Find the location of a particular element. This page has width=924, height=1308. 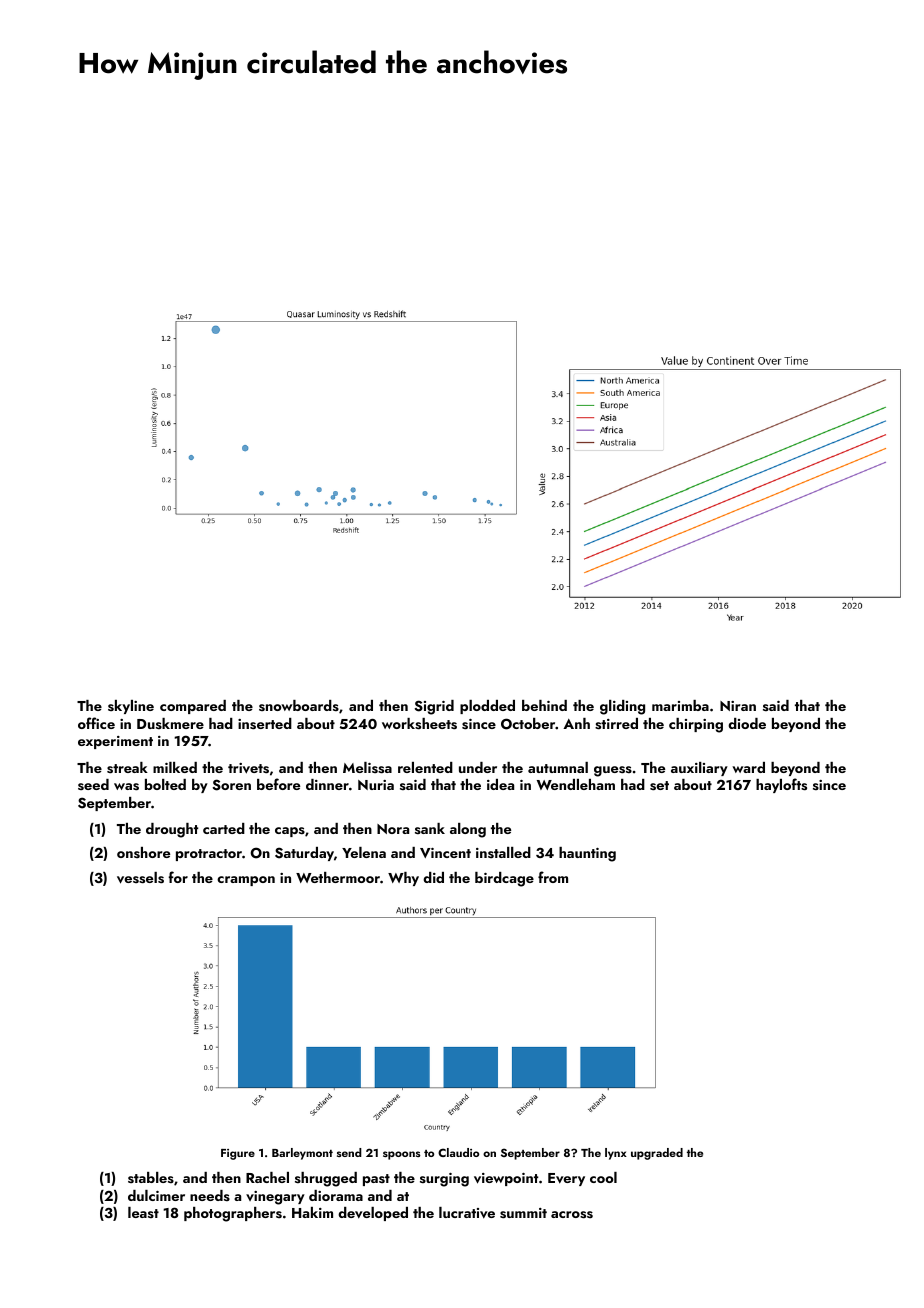

compared is located at coordinates (193, 707).
